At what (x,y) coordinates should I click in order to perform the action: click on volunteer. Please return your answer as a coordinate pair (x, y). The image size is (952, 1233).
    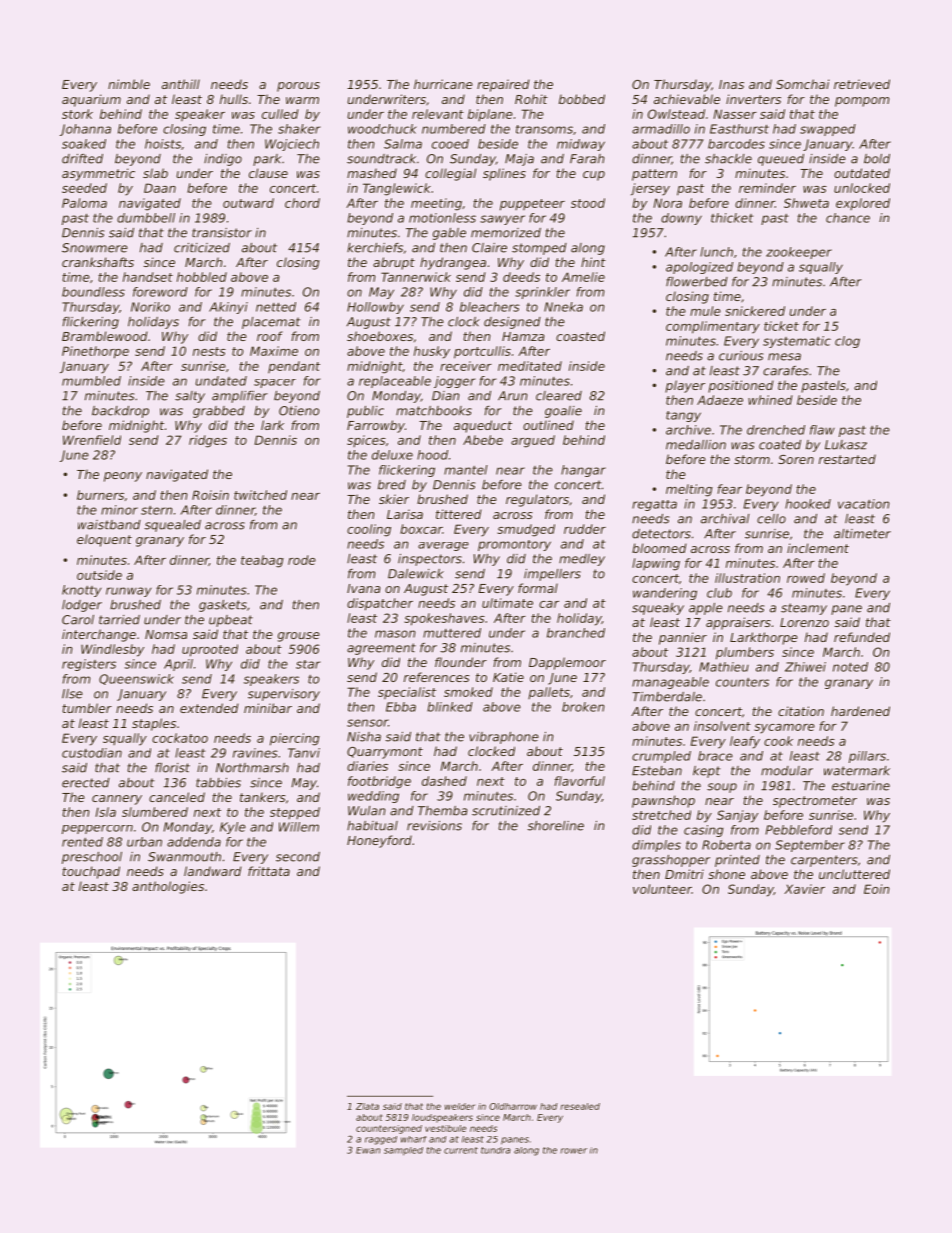
    Looking at the image, I should click on (662, 889).
